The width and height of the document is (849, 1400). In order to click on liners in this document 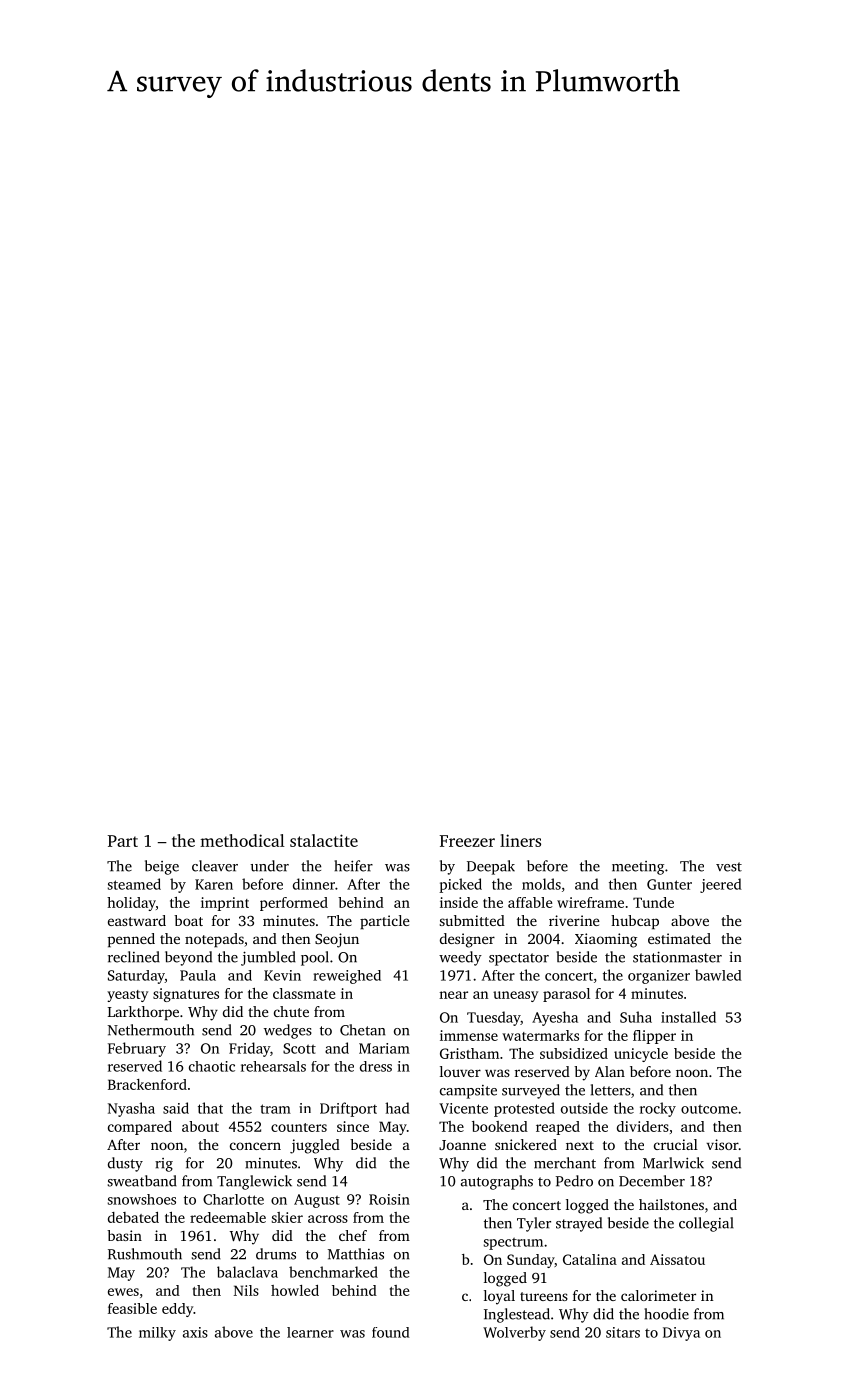, I will do `click(520, 840)`.
